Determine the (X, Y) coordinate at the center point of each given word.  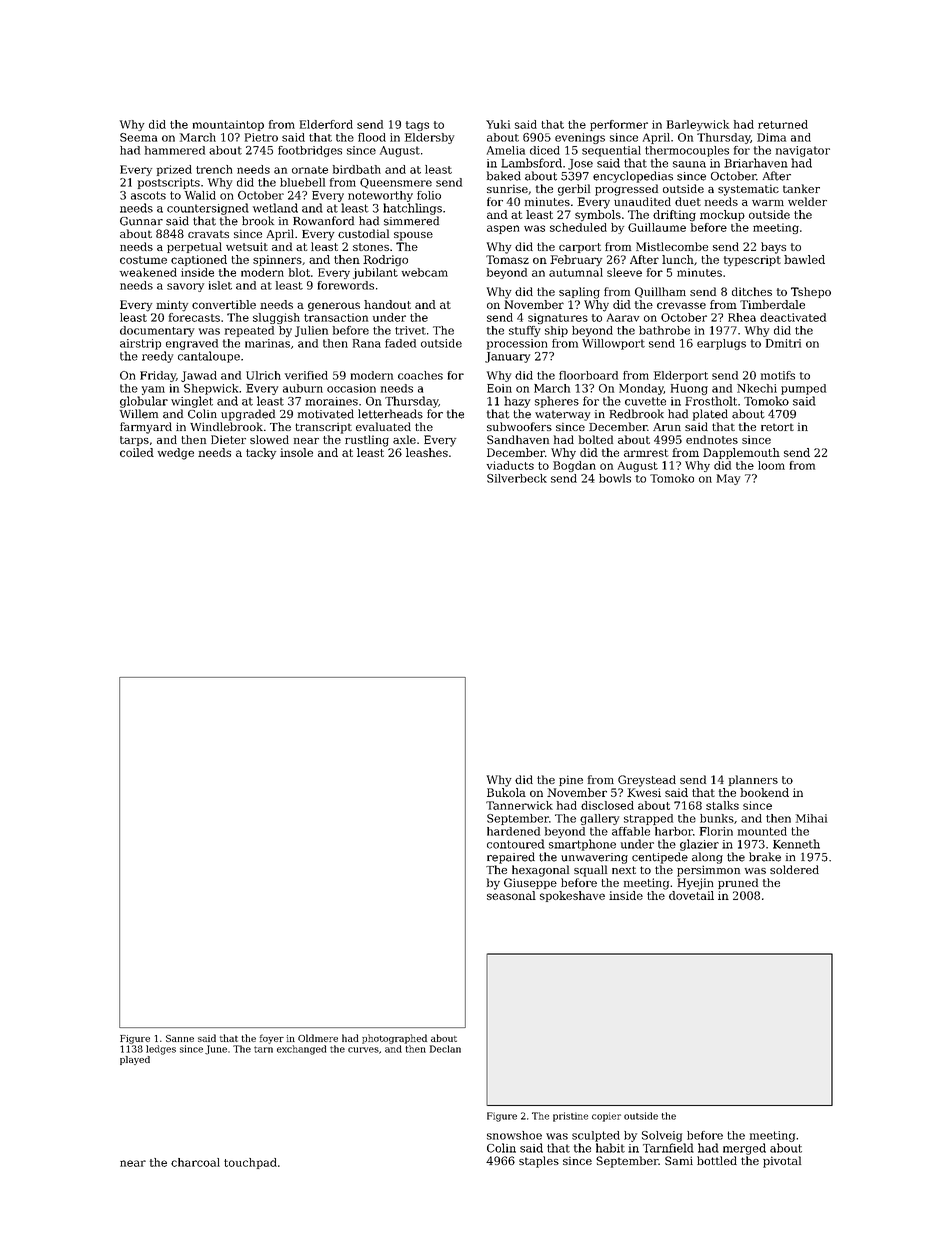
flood (372, 137)
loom (771, 465)
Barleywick (698, 125)
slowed (269, 439)
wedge (175, 454)
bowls (615, 478)
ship (556, 331)
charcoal (195, 1162)
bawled (804, 259)
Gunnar (141, 221)
